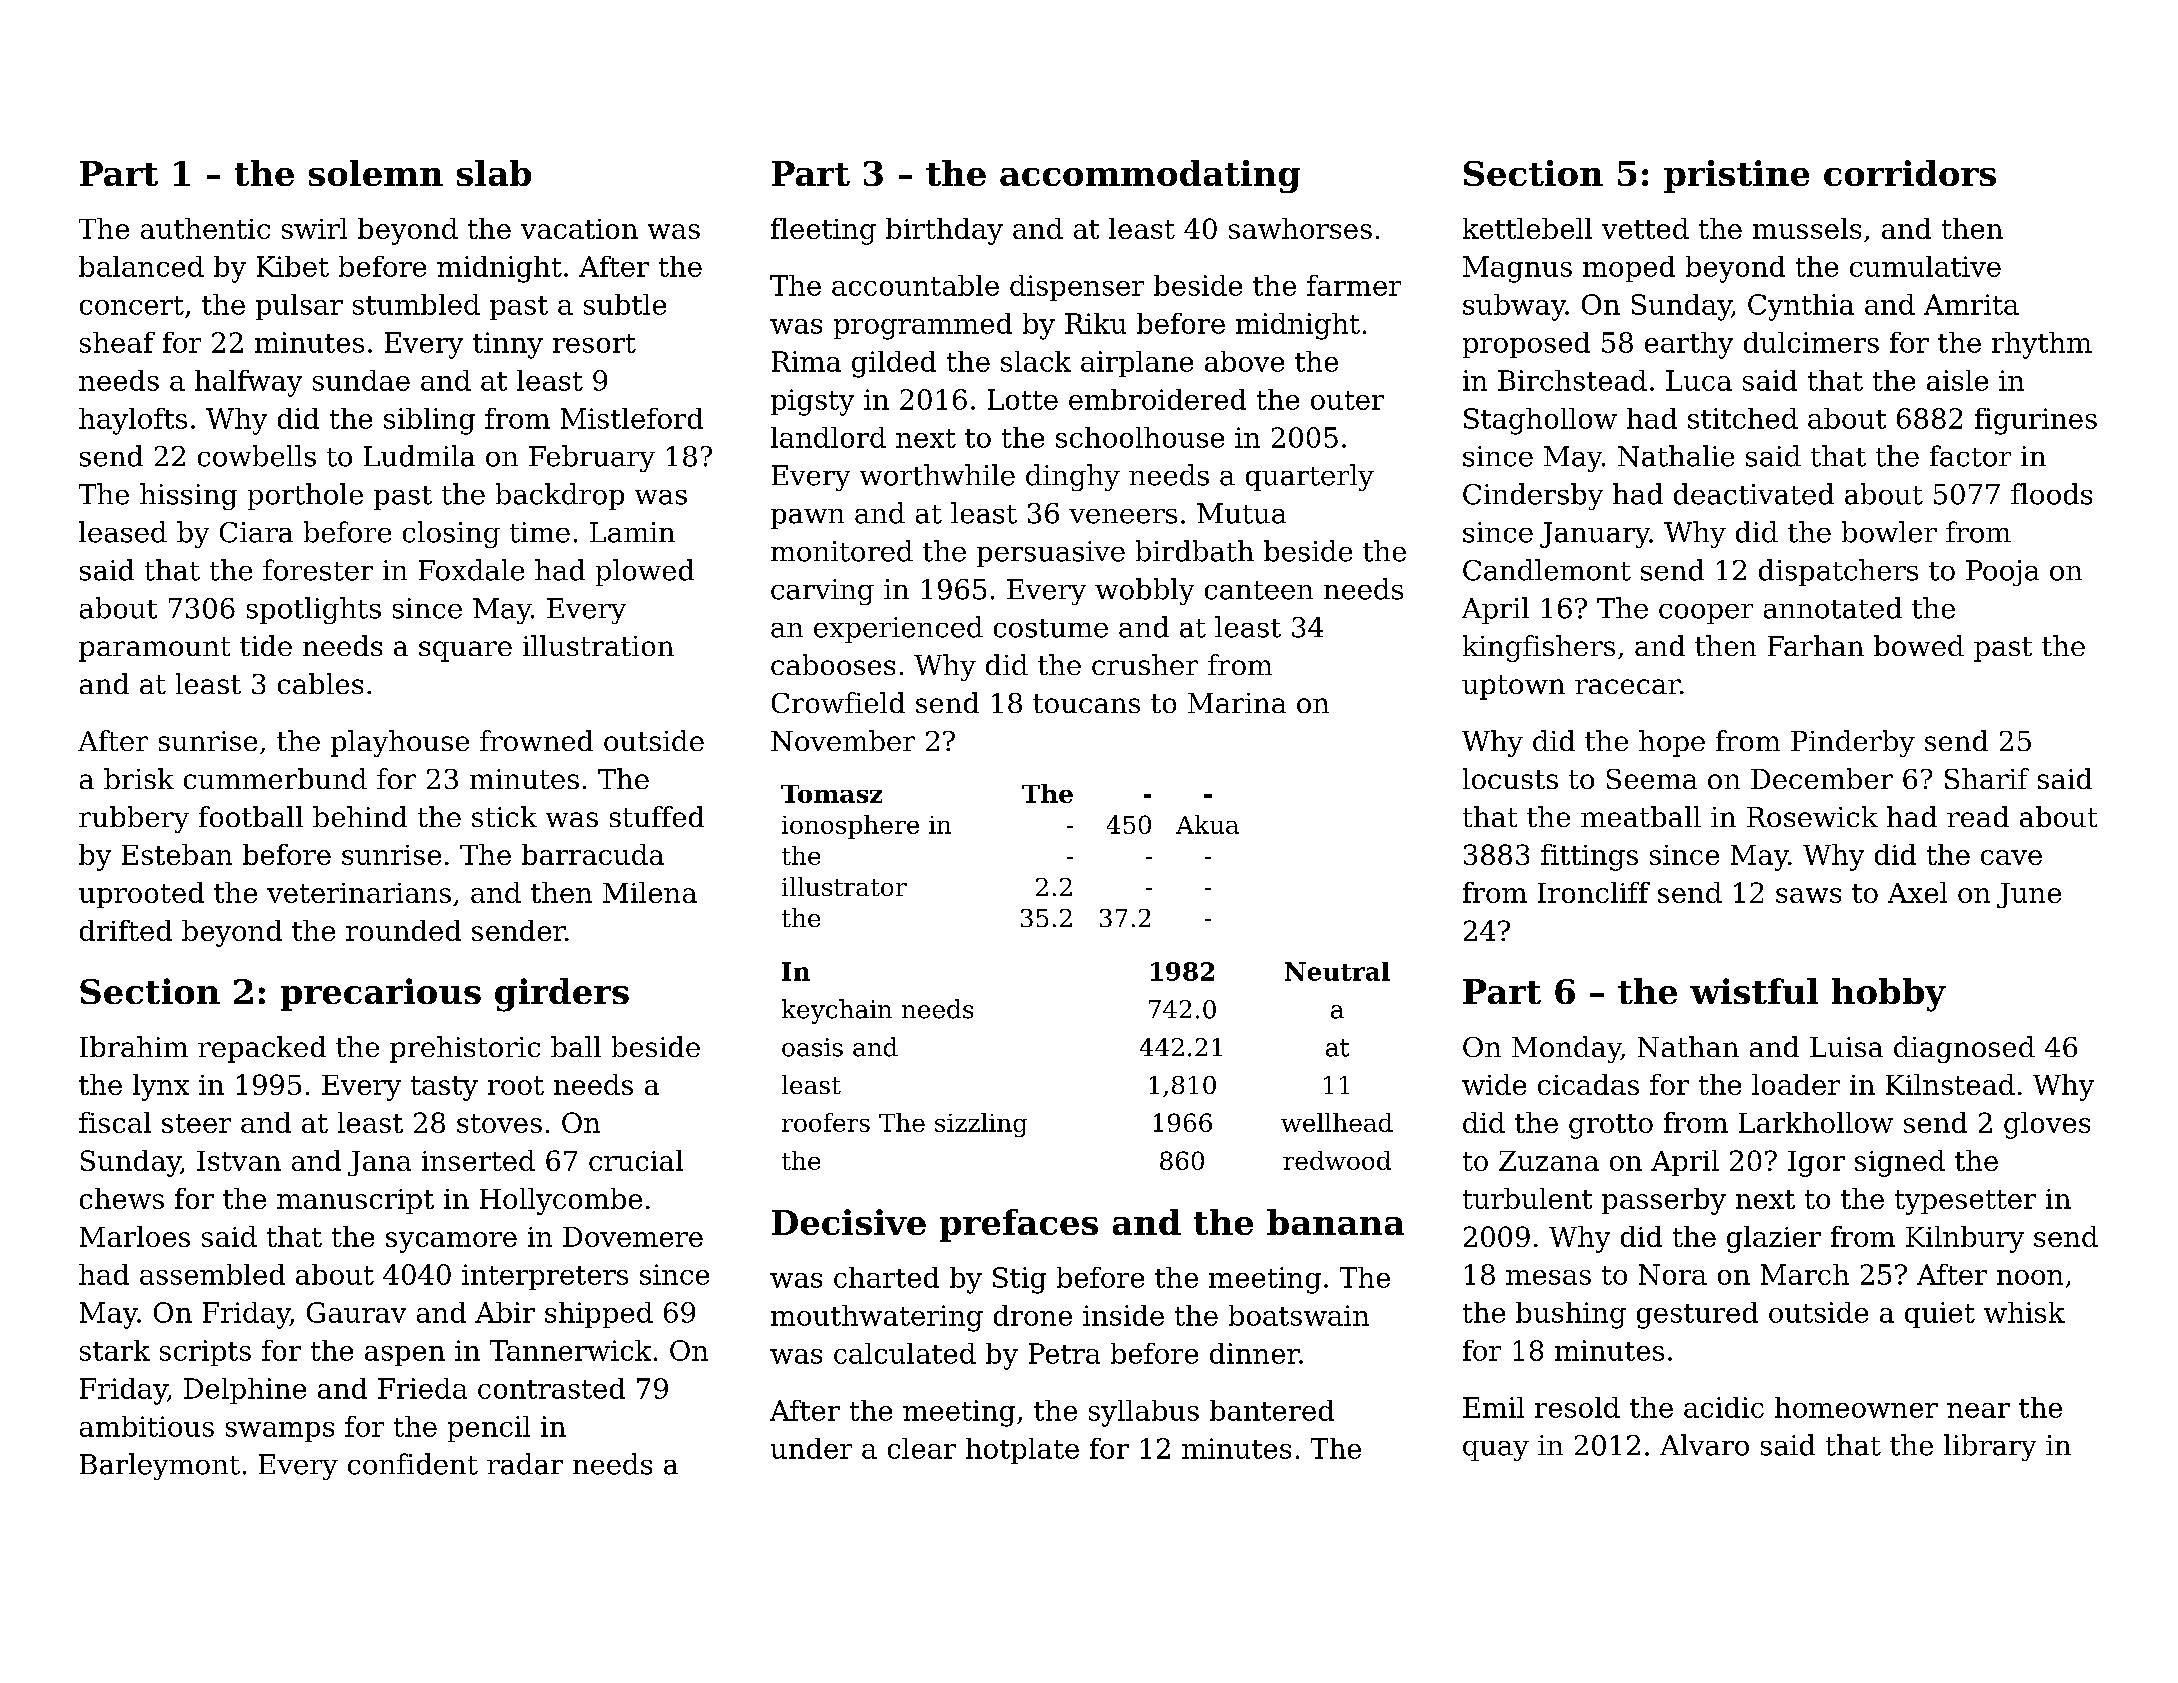  What do you see at coordinates (1299, 1315) in the document?
I see `boatswain` at bounding box center [1299, 1315].
